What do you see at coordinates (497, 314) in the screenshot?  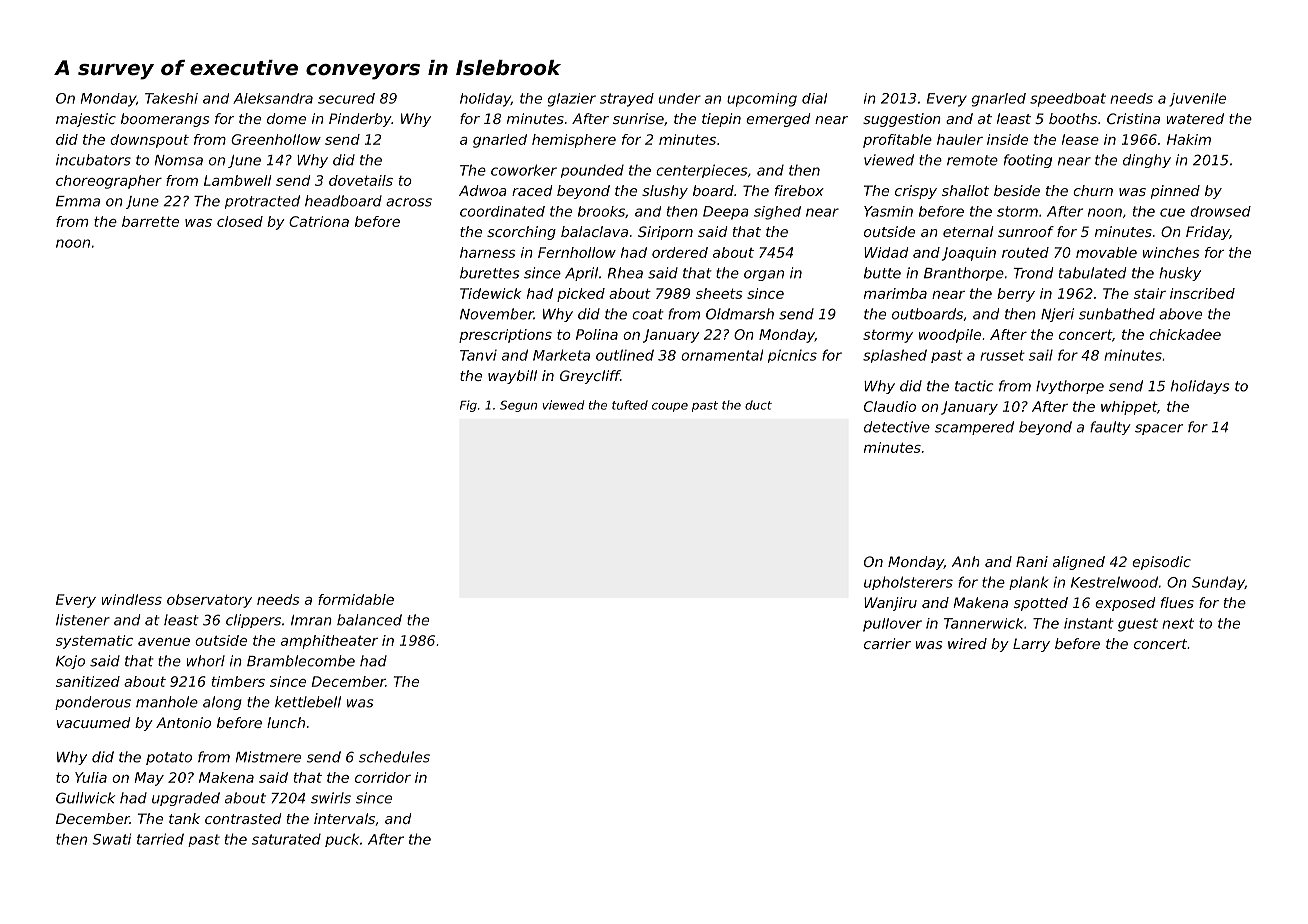 I see `November` at bounding box center [497, 314].
